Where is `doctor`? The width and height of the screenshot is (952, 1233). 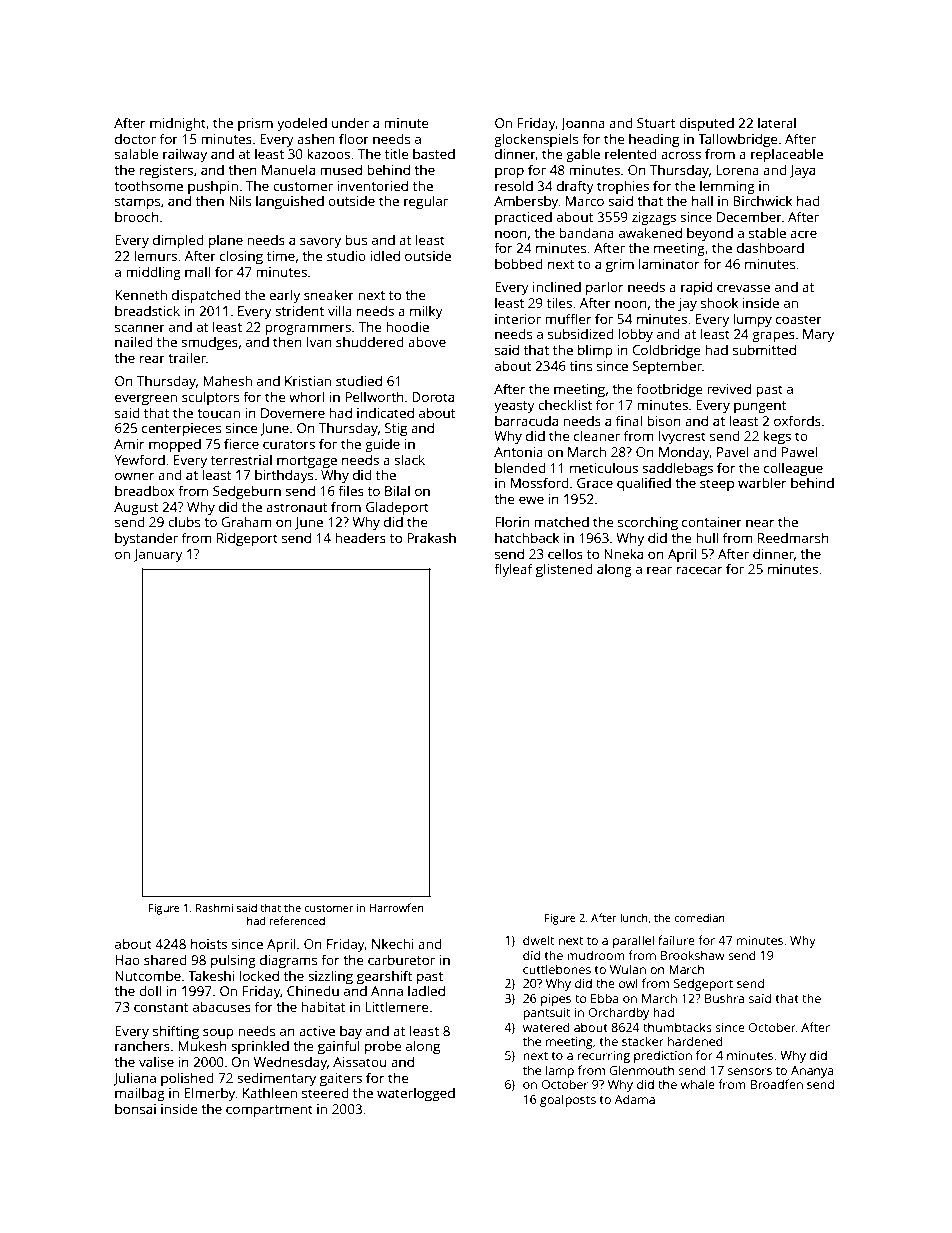
doctor is located at coordinates (135, 138).
